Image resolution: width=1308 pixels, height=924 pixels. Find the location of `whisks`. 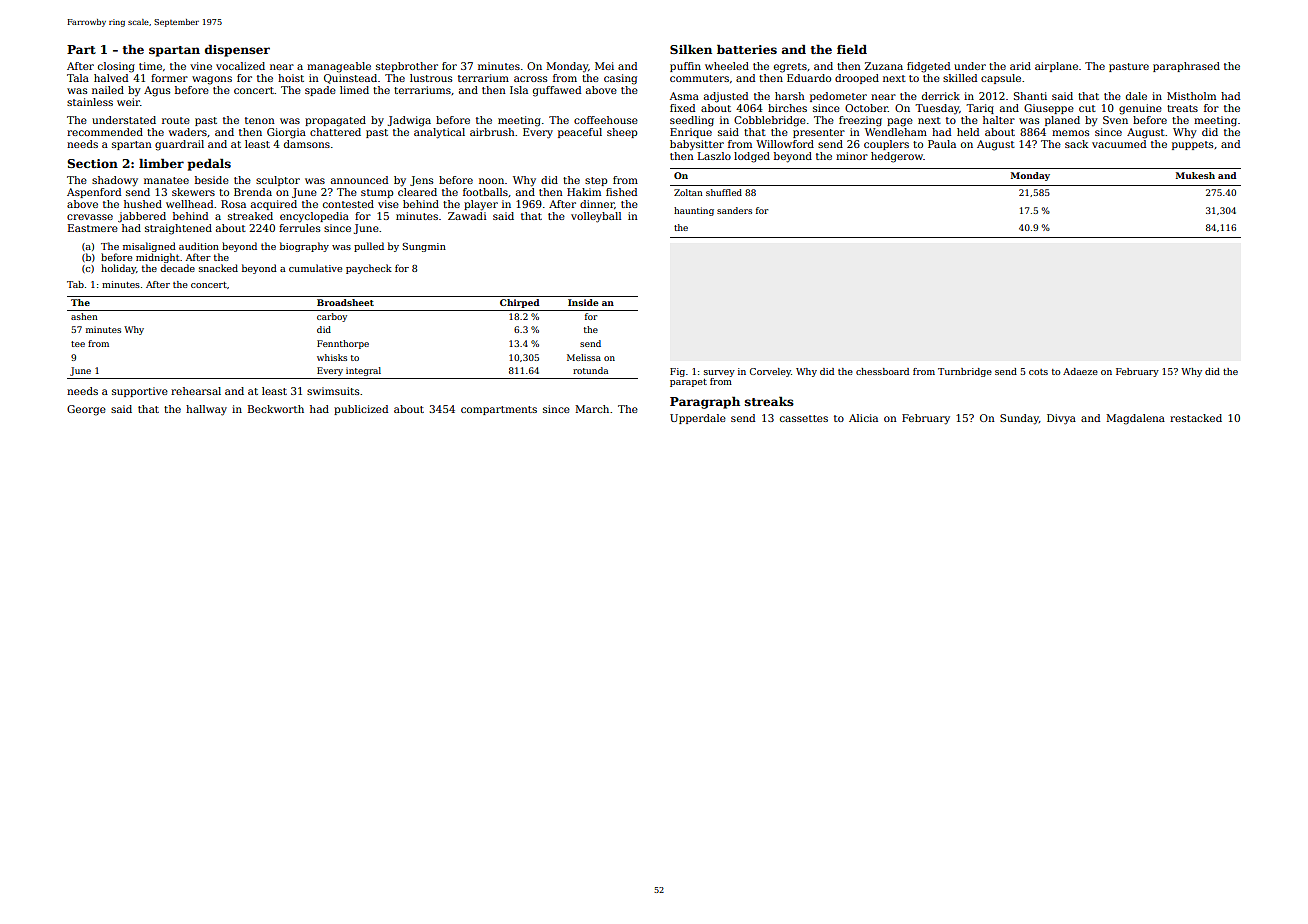

whisks is located at coordinates (332, 357).
